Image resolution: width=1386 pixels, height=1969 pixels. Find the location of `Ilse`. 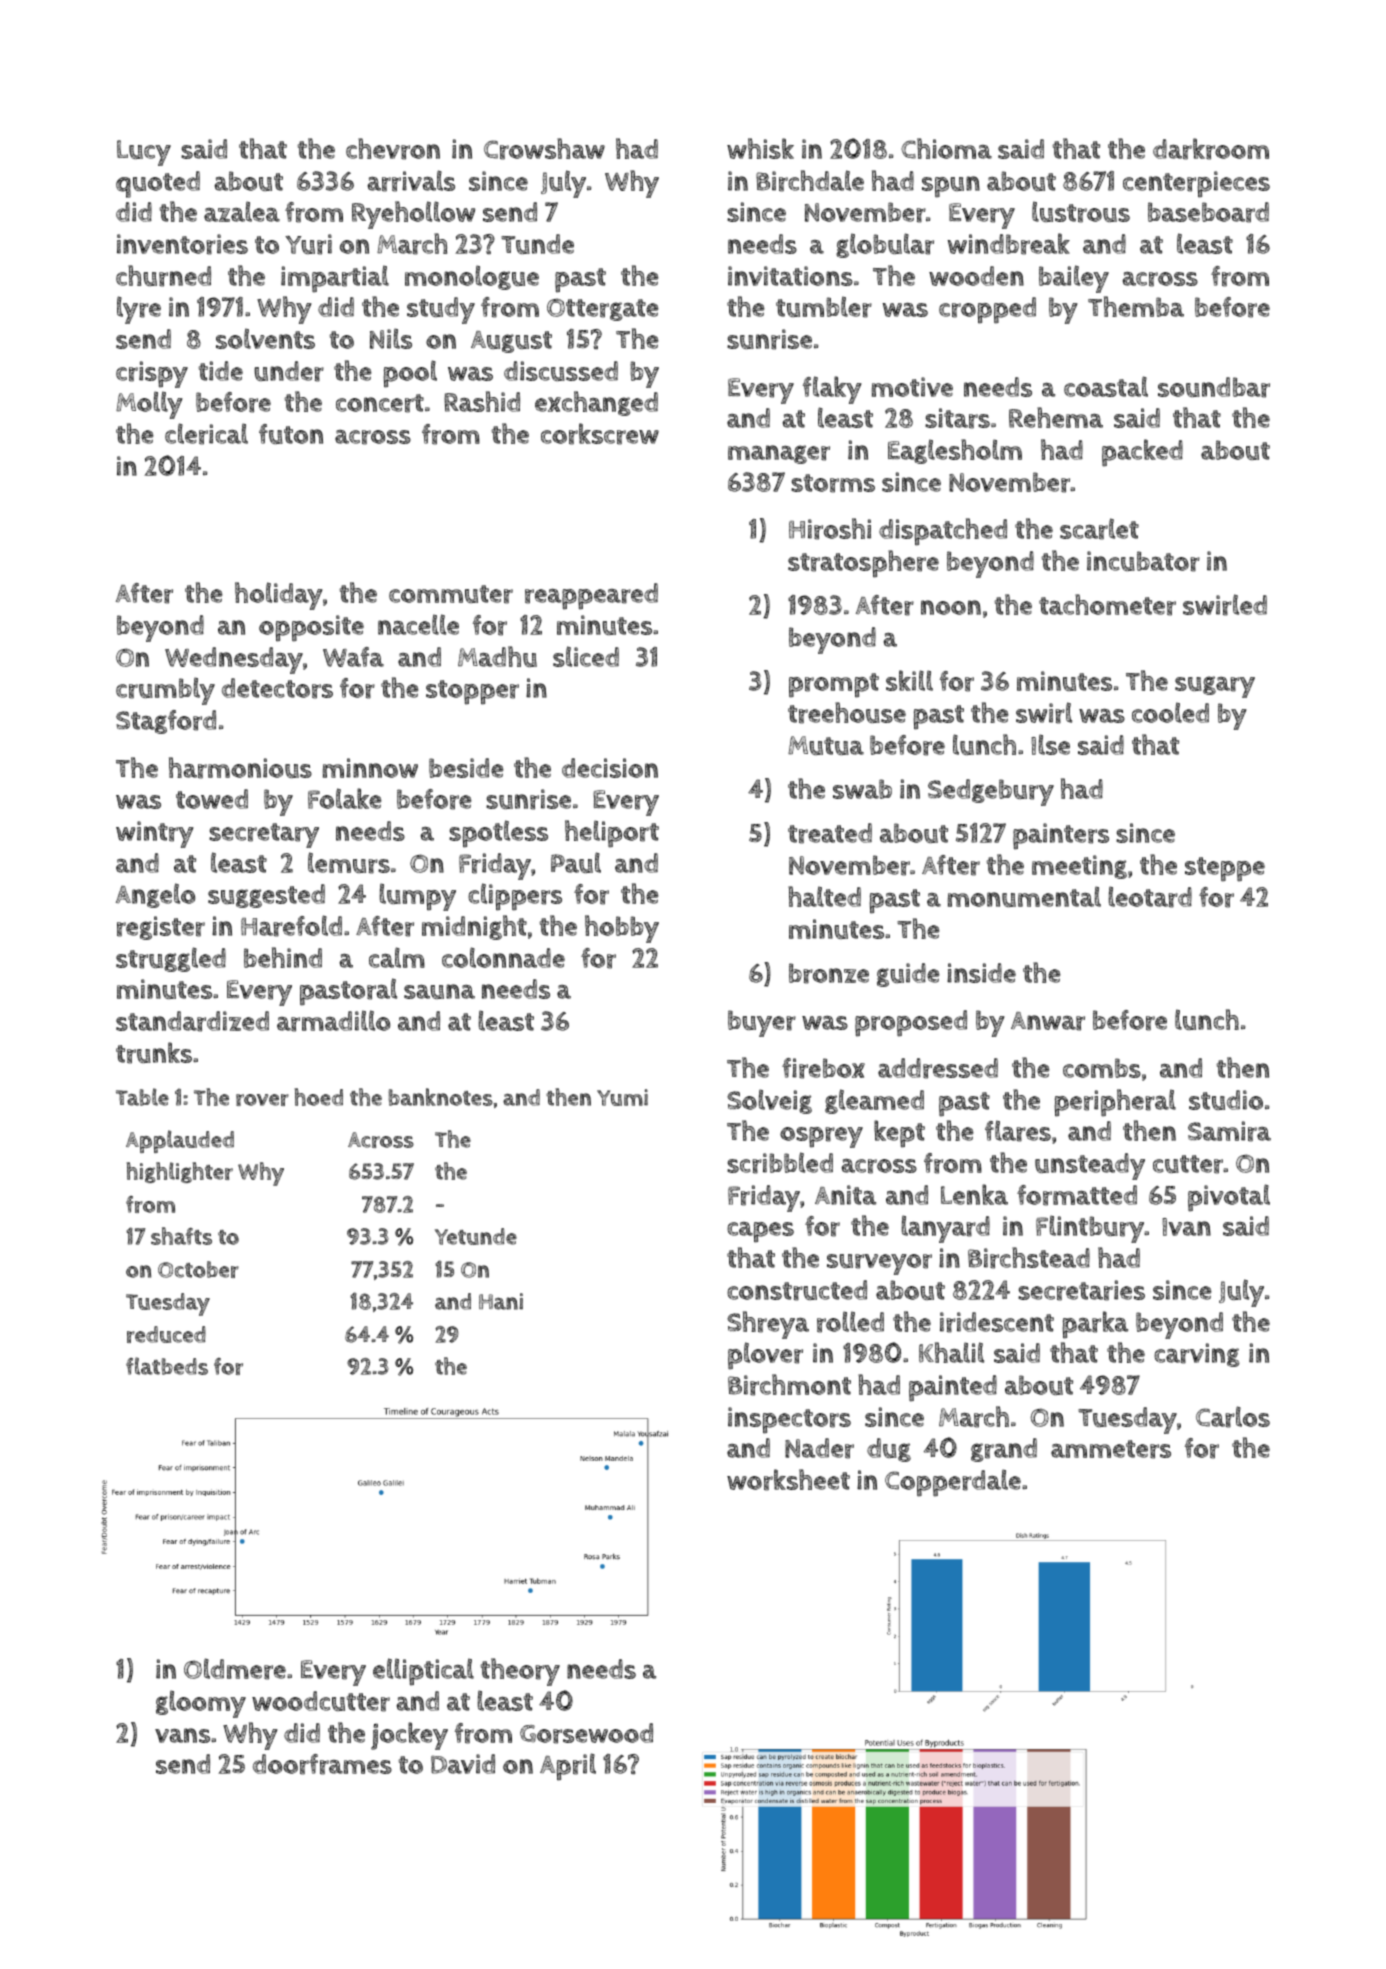

Ilse is located at coordinates (1050, 744).
